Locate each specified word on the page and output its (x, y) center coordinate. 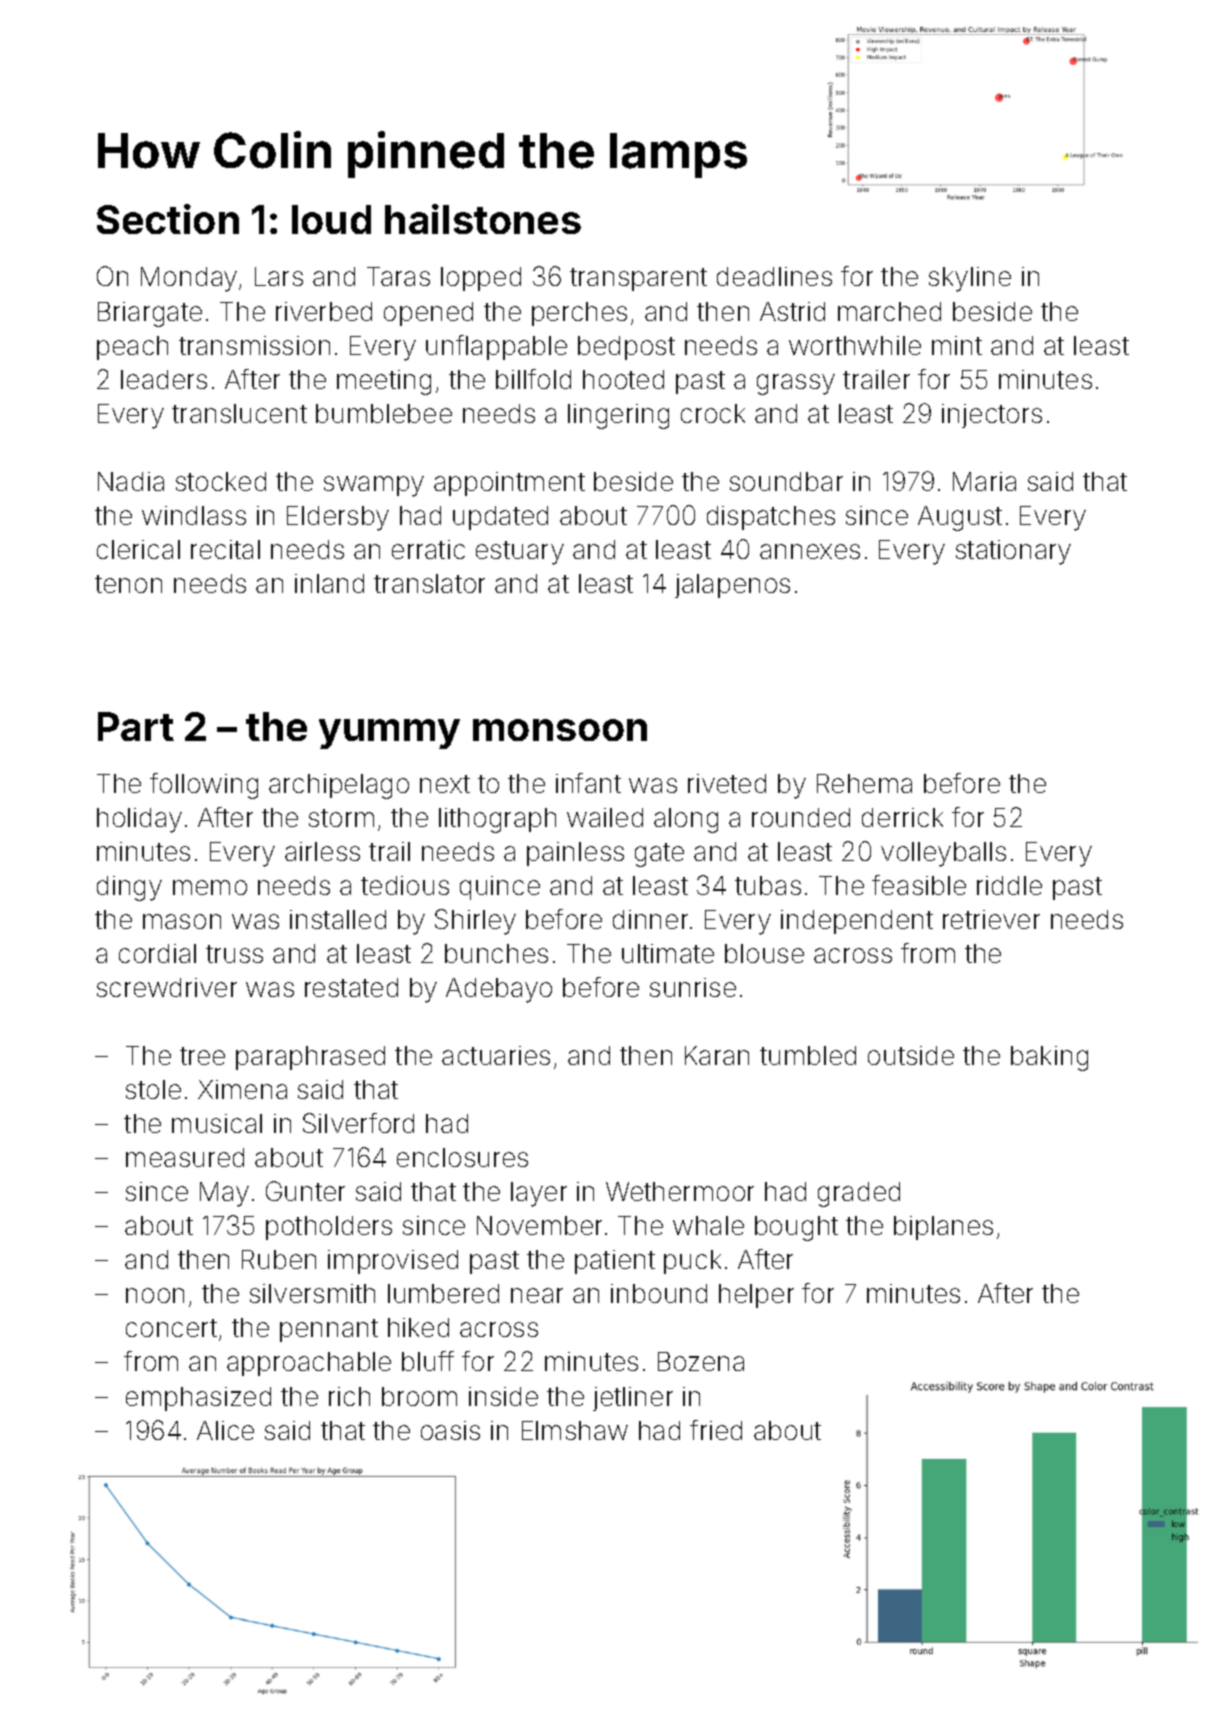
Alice (225, 1430)
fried (716, 1430)
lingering (618, 416)
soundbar (786, 481)
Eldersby (338, 518)
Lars (279, 276)
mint (957, 345)
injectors (992, 416)
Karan (717, 1055)
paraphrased (310, 1058)
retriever (991, 919)
